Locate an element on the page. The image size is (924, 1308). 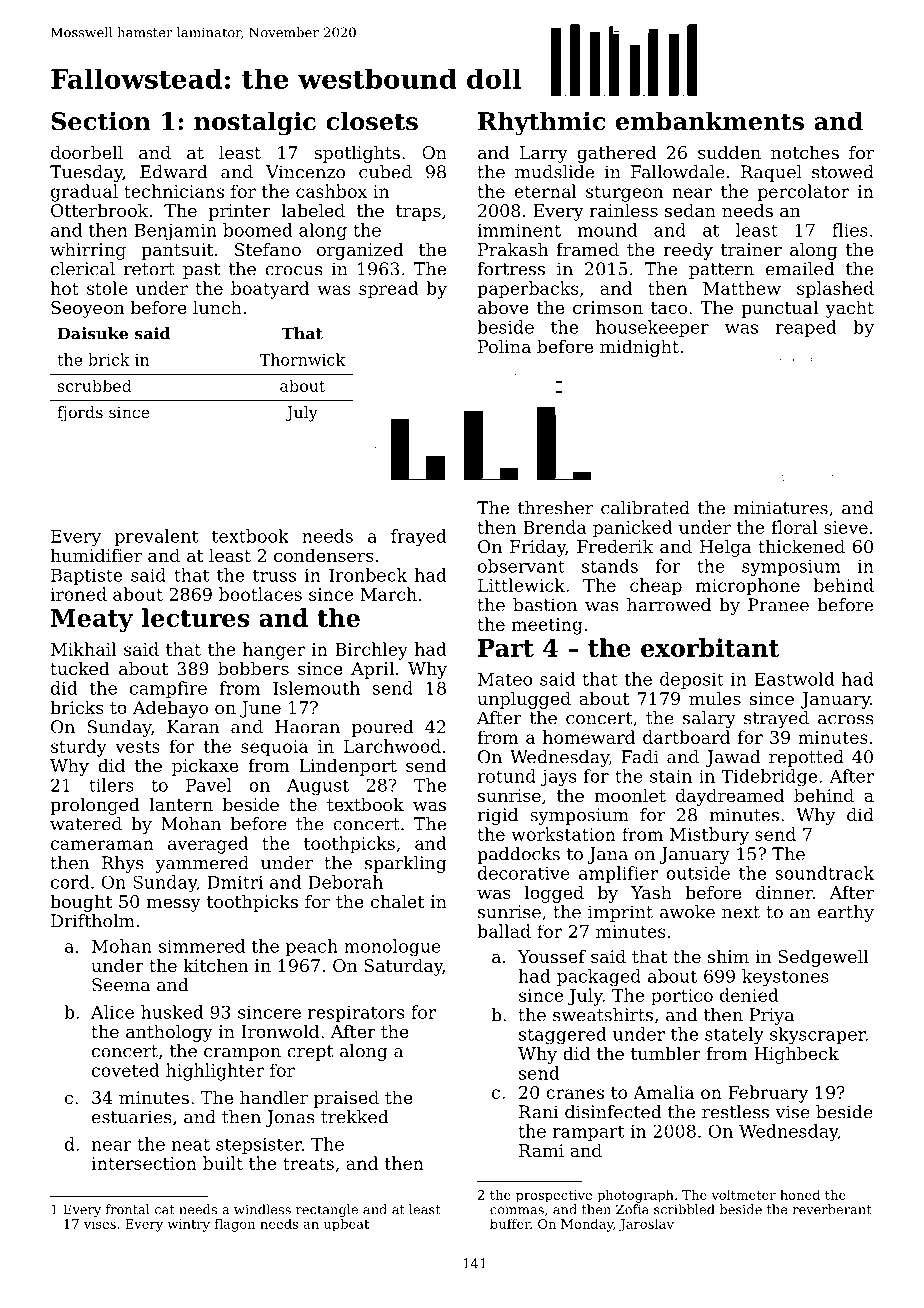
embankments is located at coordinates (710, 121).
